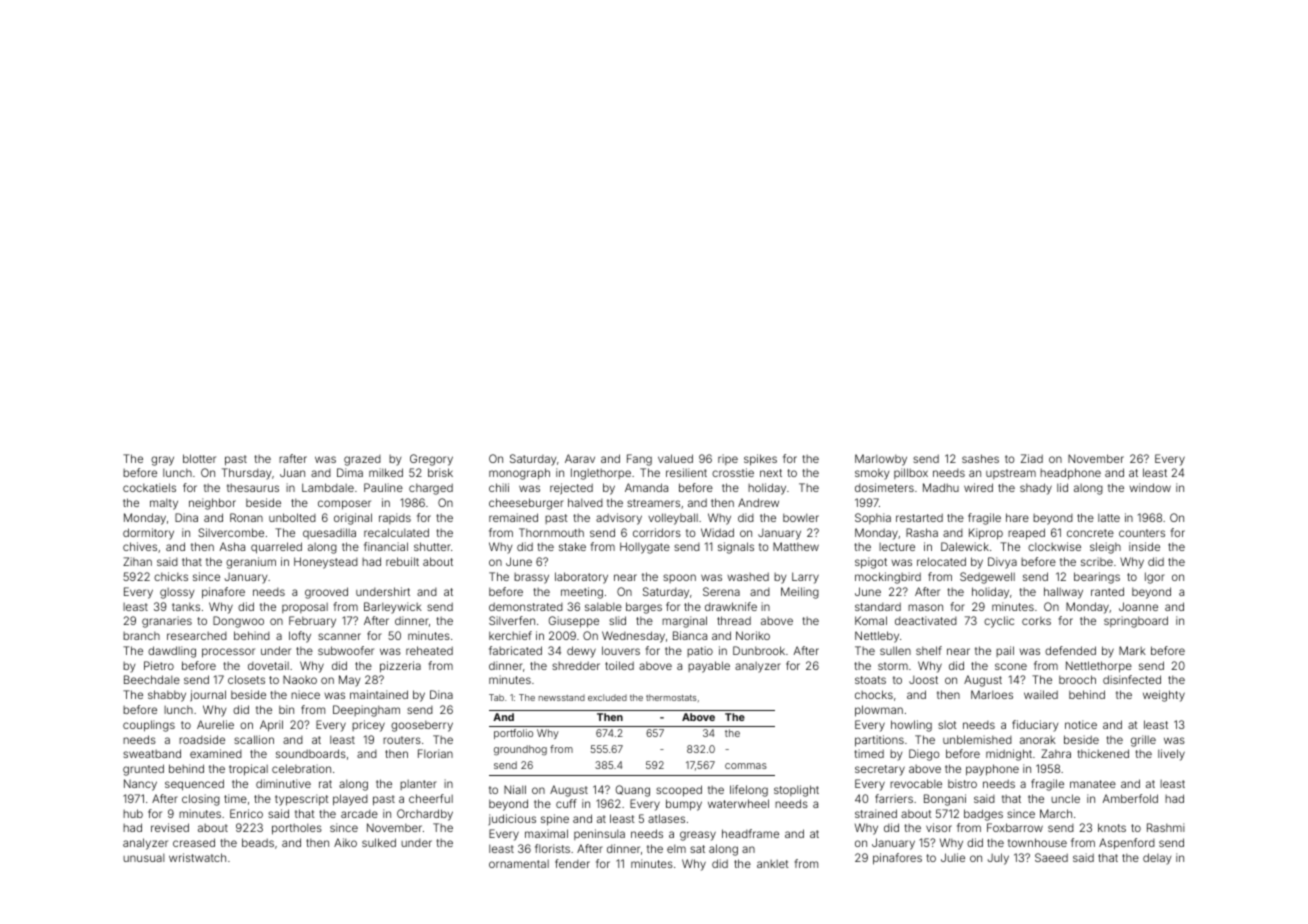  What do you see at coordinates (1136, 622) in the screenshot?
I see `springboard` at bounding box center [1136, 622].
